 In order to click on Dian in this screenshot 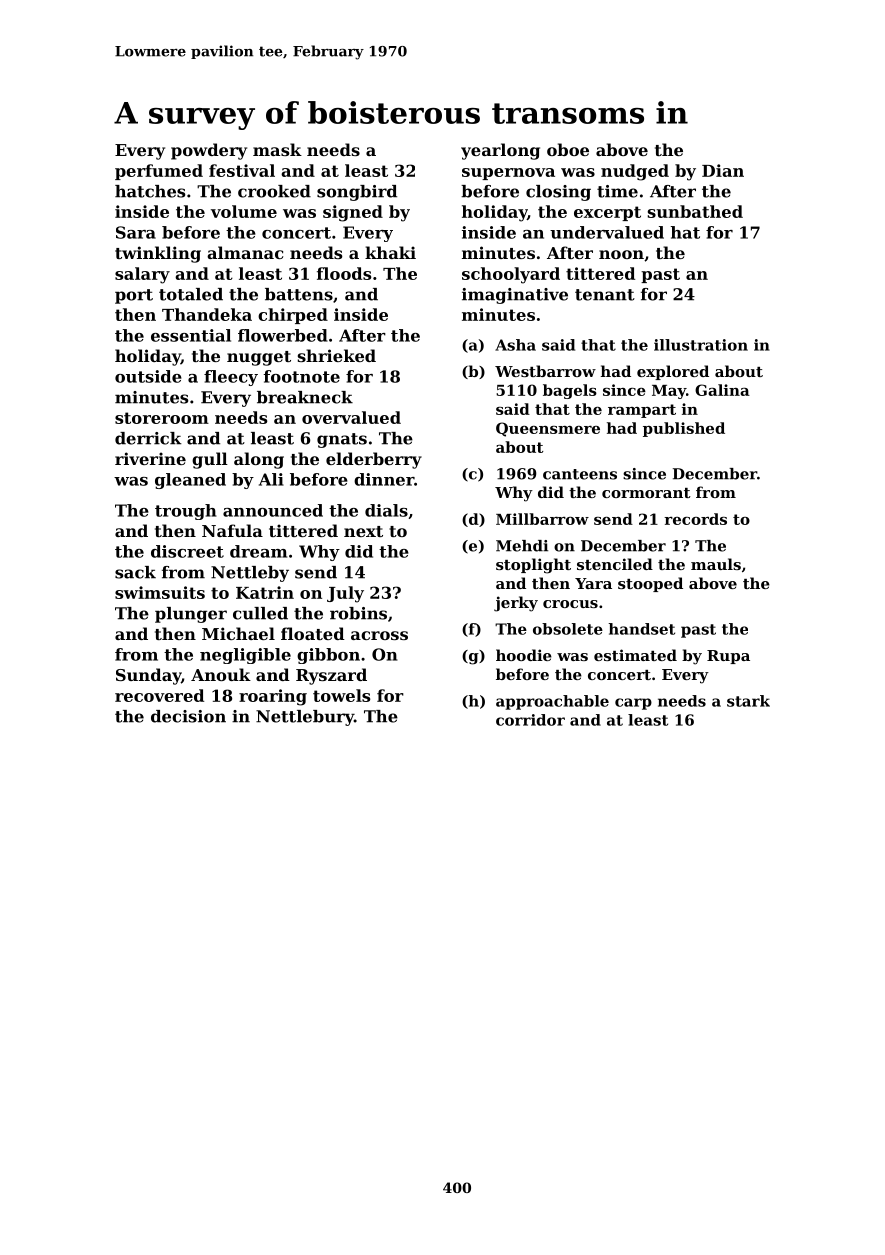, I will do `click(723, 170)`.
